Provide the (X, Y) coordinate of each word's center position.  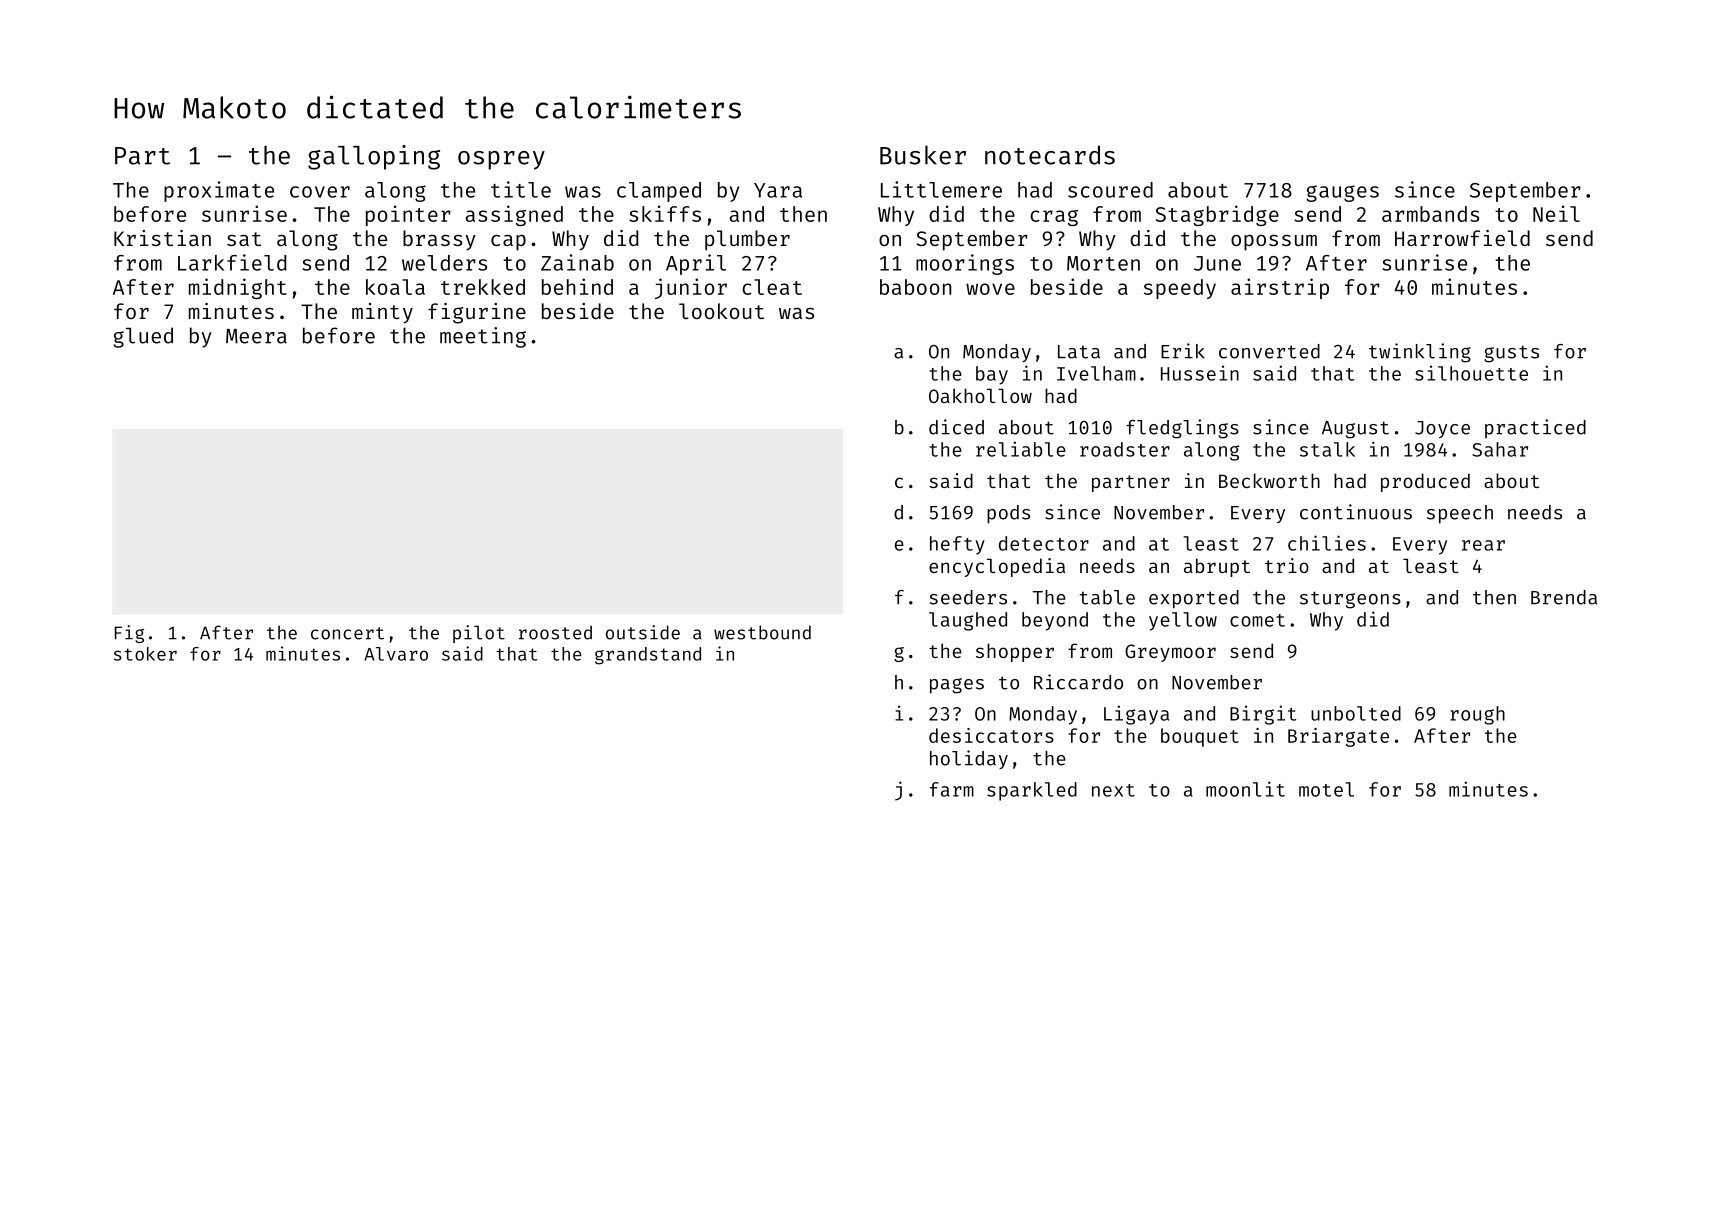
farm (952, 789)
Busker (923, 155)
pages (957, 686)
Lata (1079, 352)
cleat (772, 287)
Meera (256, 336)
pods (1008, 514)
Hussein (1200, 373)
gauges (1342, 193)
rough (1477, 715)
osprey (501, 160)
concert (347, 633)
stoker (145, 654)
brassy (439, 240)
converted (1269, 351)
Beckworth (1269, 480)
